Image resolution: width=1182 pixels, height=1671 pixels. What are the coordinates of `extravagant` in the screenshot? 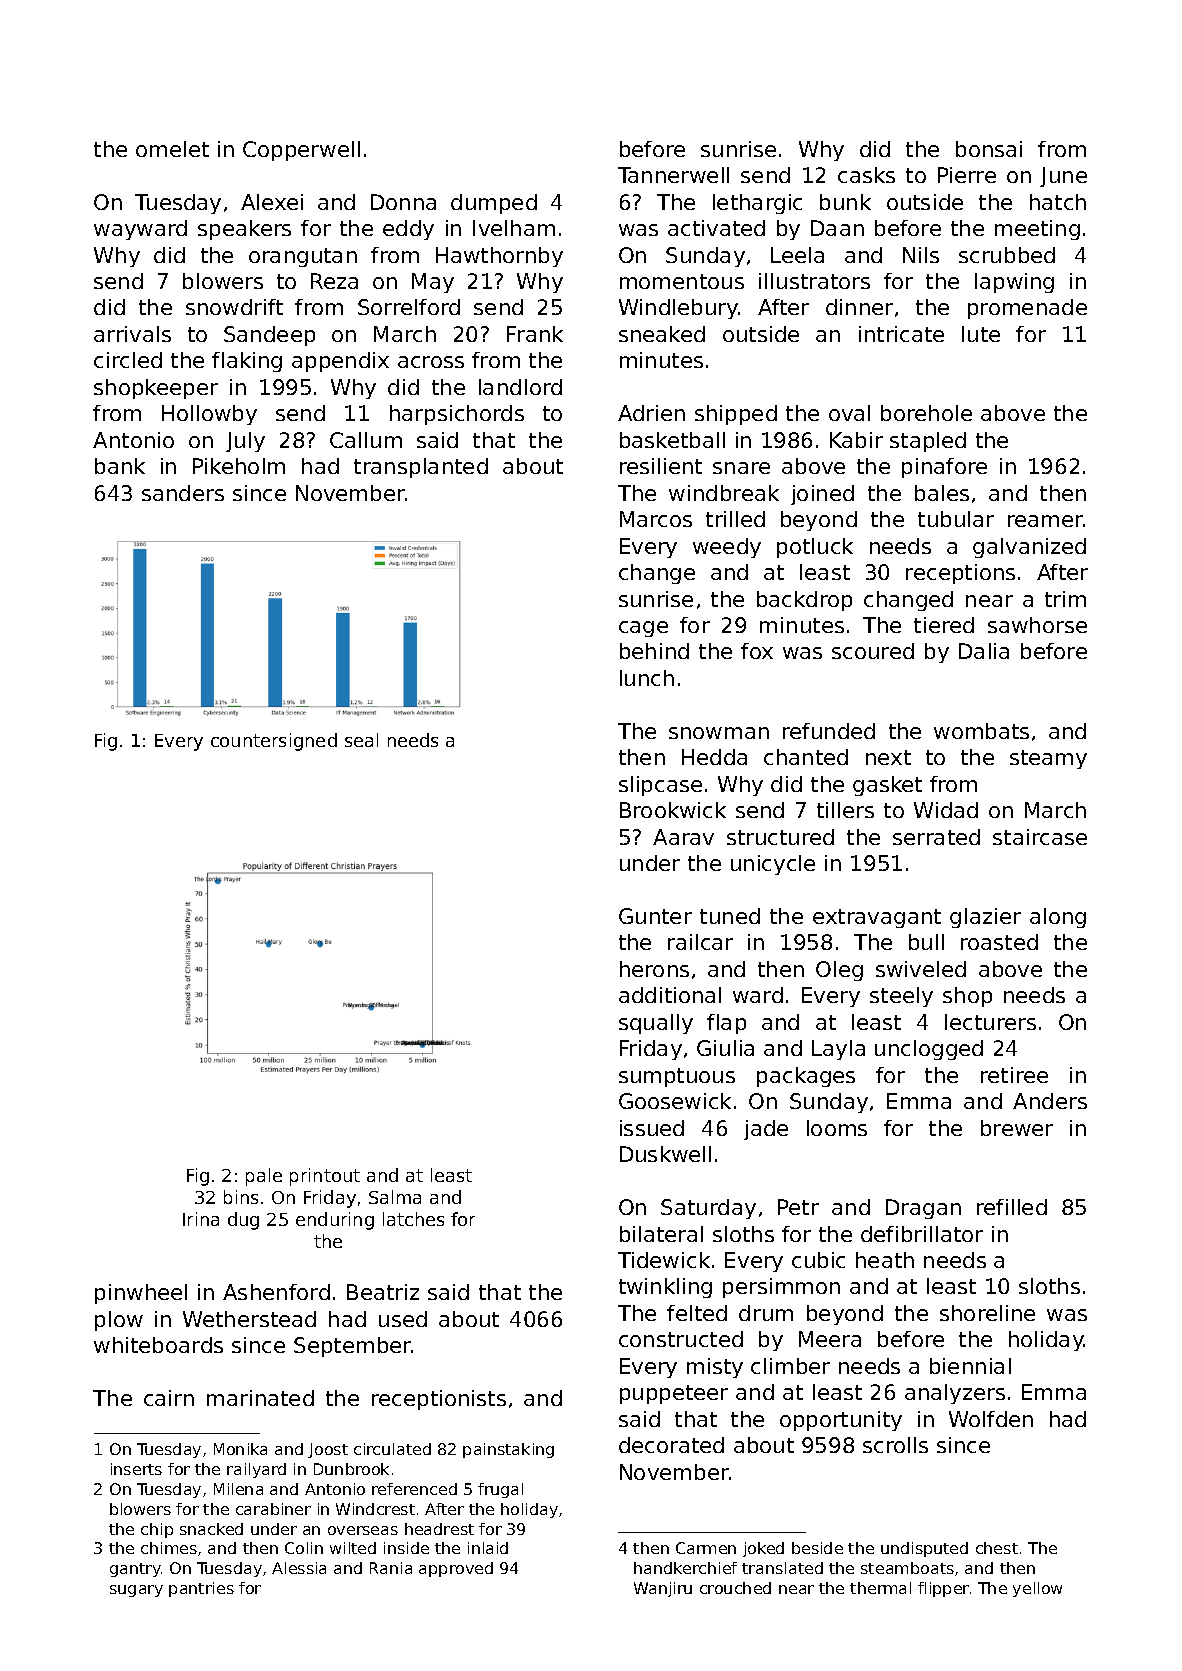 It's located at (877, 918).
